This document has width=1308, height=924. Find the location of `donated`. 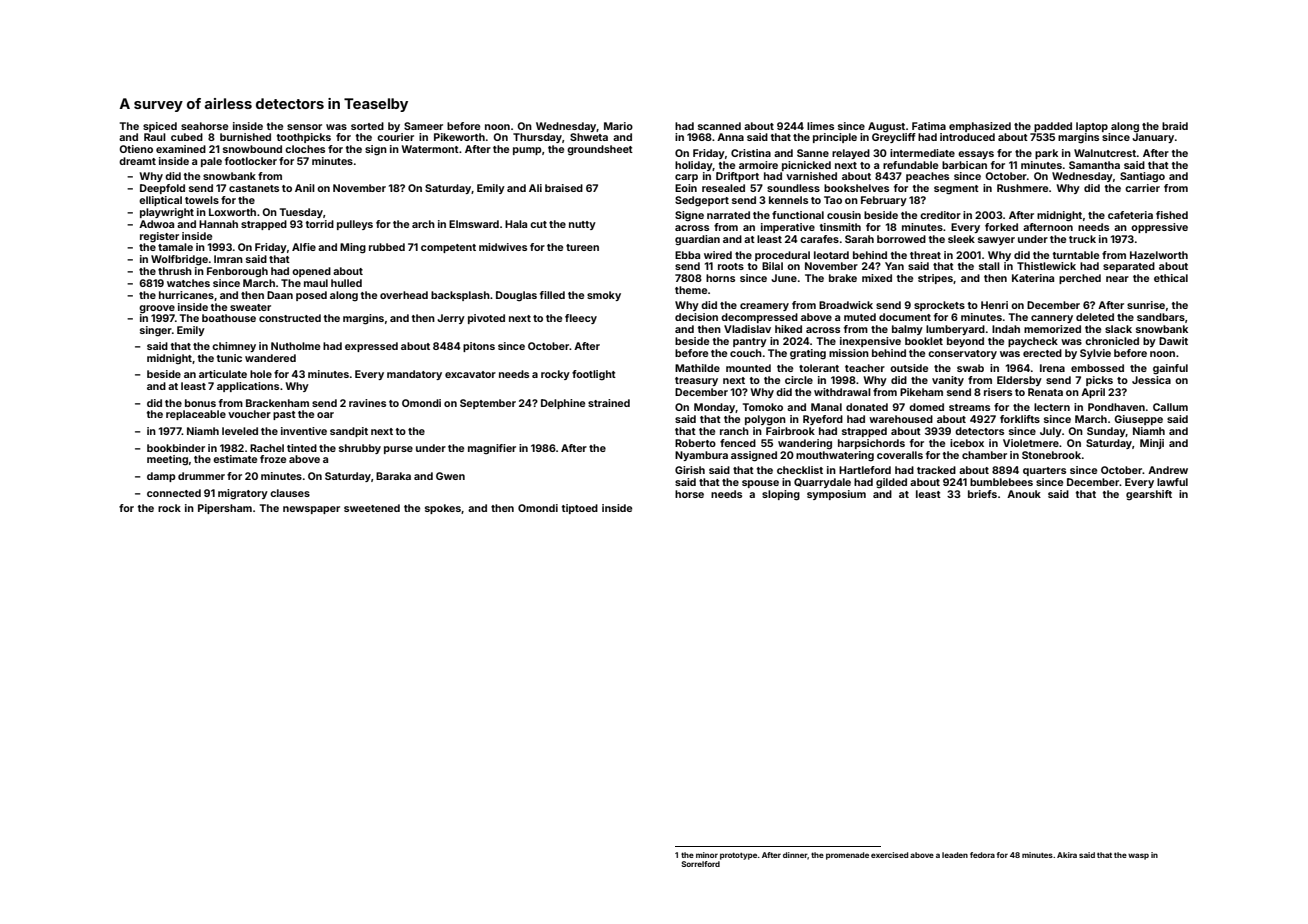

donated is located at coordinates (867, 407).
